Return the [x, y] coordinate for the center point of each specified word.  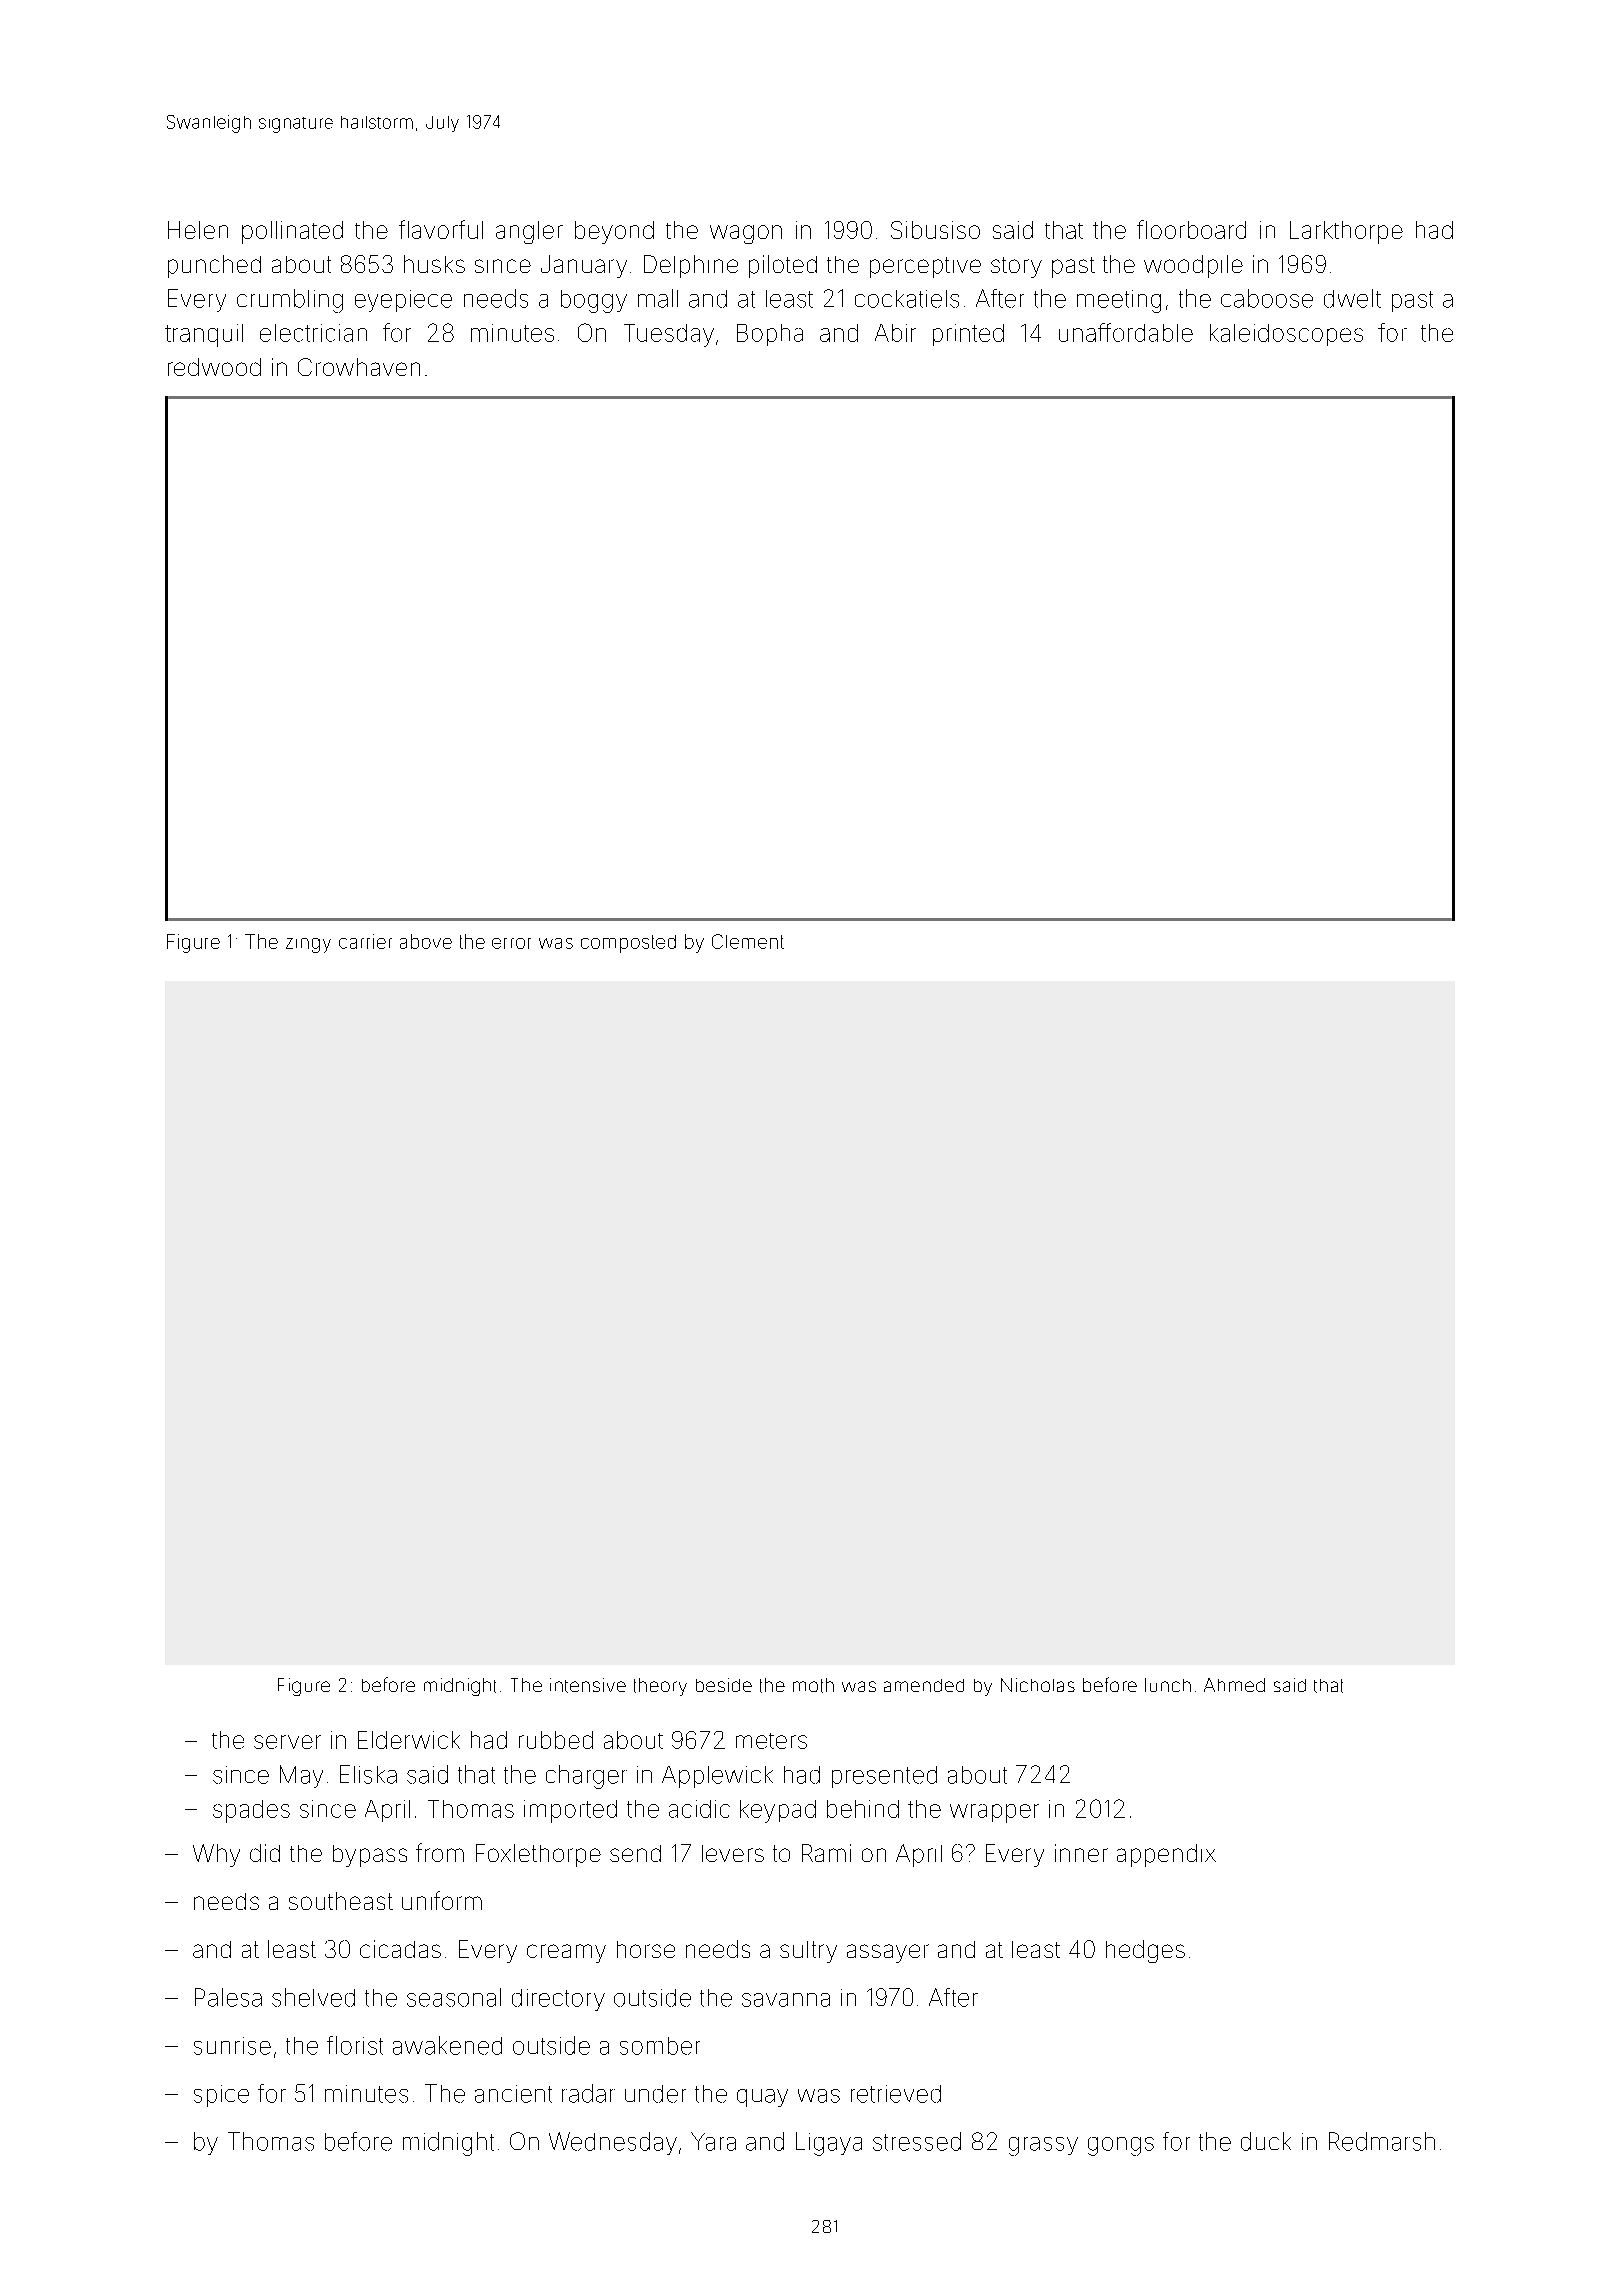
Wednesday [613, 2143]
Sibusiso [935, 230]
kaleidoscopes [1286, 335]
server [287, 1742]
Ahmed [1234, 1685]
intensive [588, 1685]
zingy [308, 945]
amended [924, 1685]
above [426, 941]
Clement [748, 941]
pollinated [292, 232]
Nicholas [1038, 1685]
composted [628, 944]
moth [813, 1685]
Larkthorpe [1346, 232]
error [511, 943]
